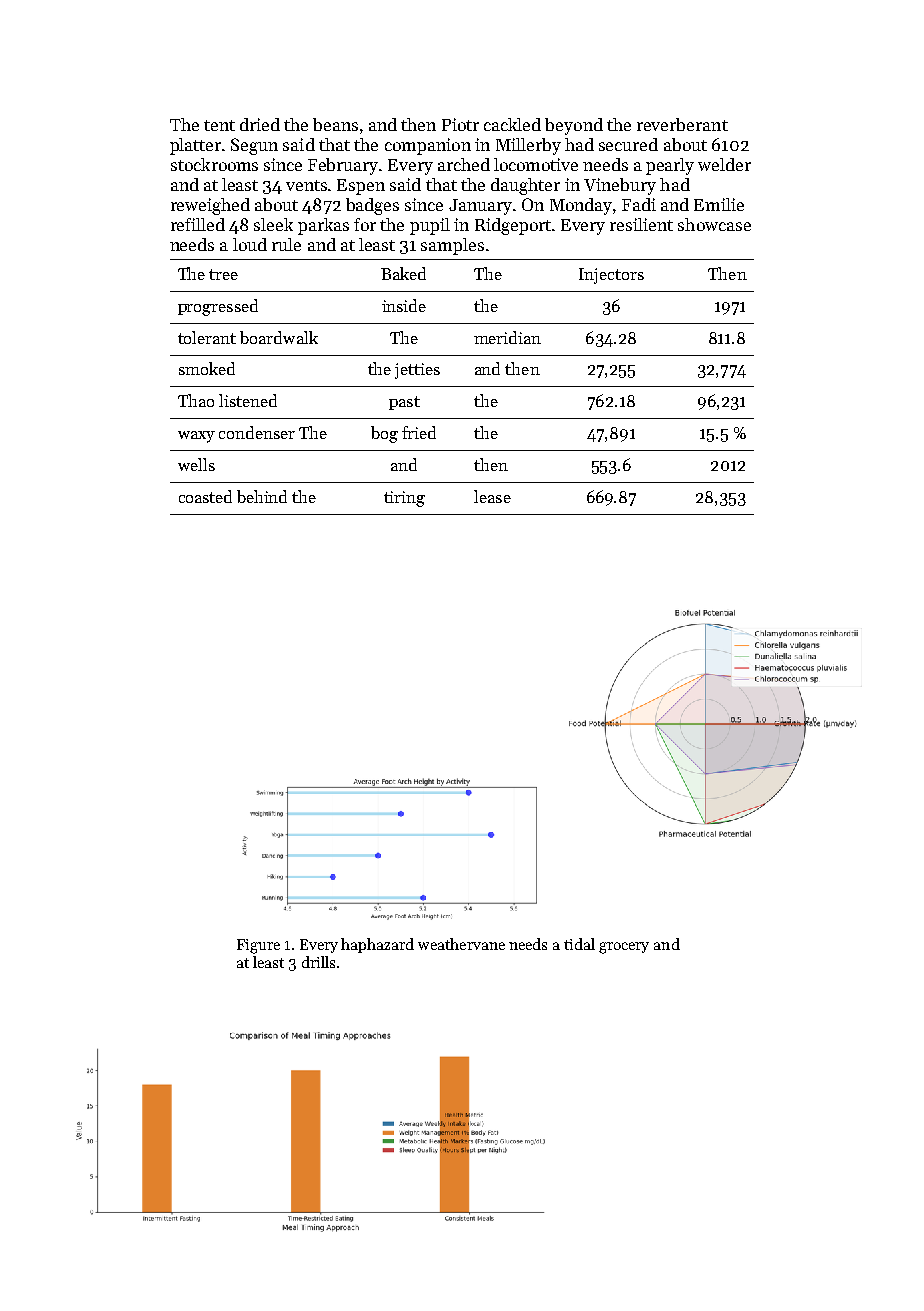  What do you see at coordinates (611, 276) in the screenshot?
I see `Injectors` at bounding box center [611, 276].
